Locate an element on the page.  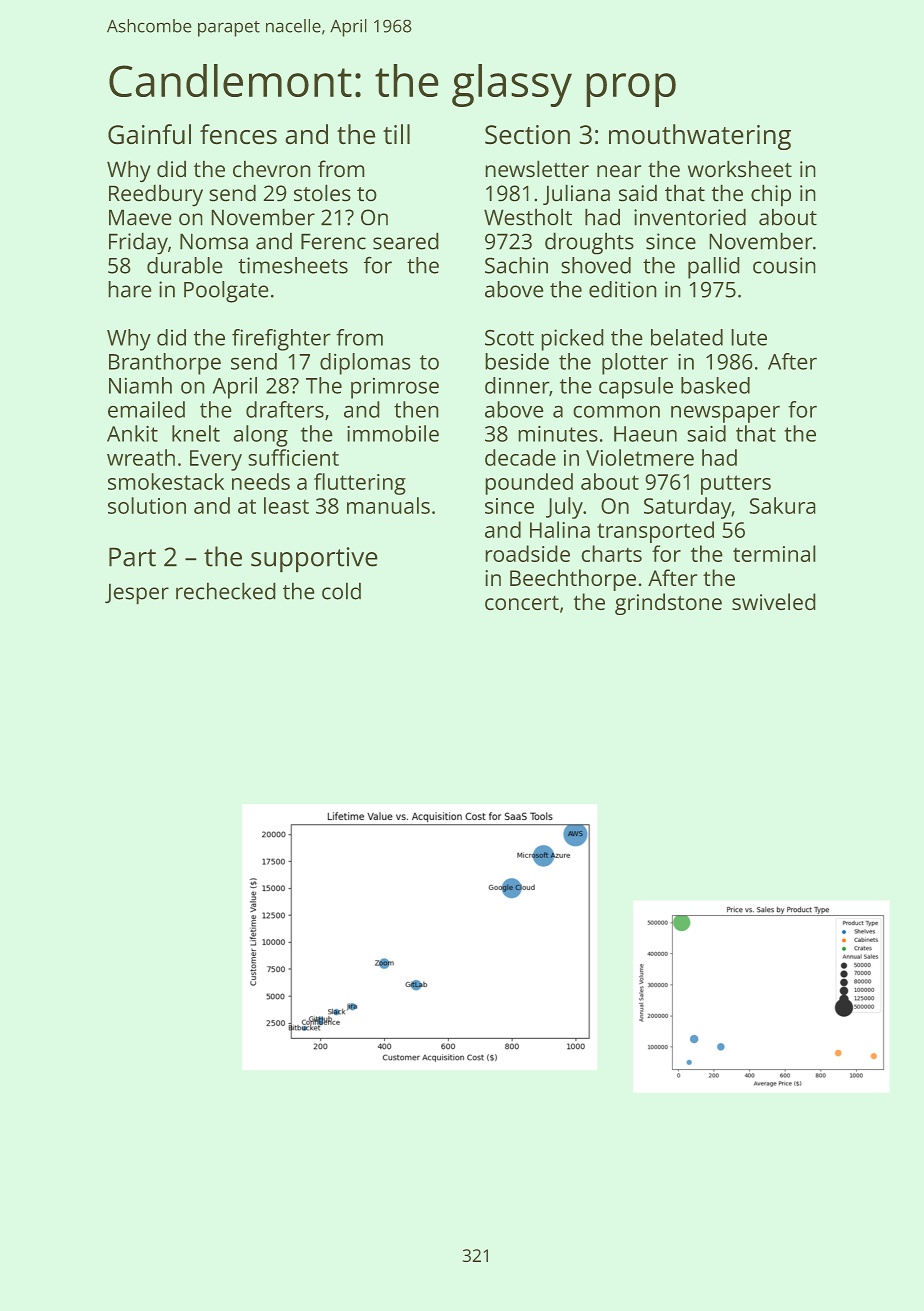
Juliana is located at coordinates (576, 194).
